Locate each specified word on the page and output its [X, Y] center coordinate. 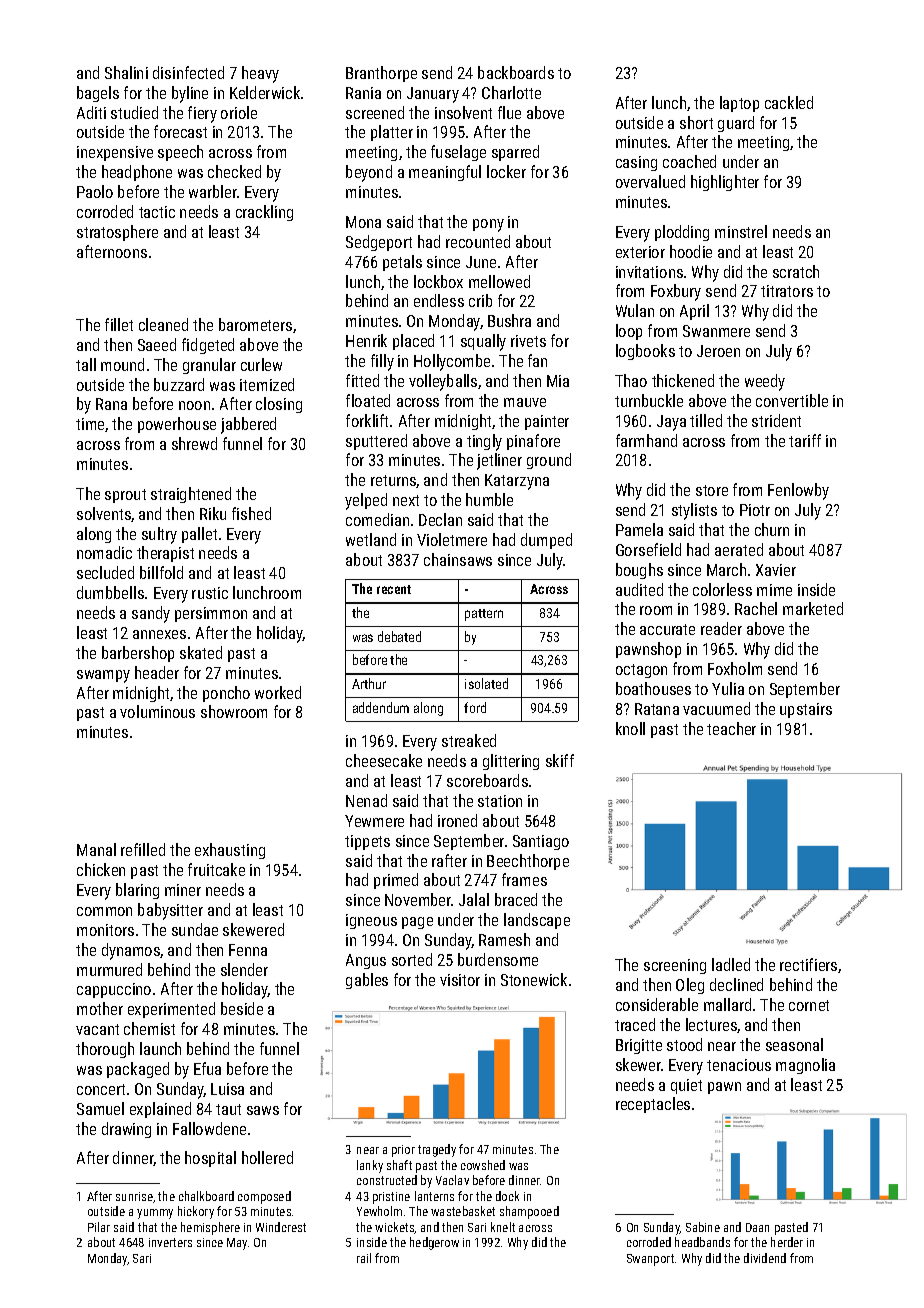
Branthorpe [381, 74]
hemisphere [210, 1228]
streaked [469, 740]
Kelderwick [265, 92]
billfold [161, 572]
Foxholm [735, 668]
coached [689, 161]
